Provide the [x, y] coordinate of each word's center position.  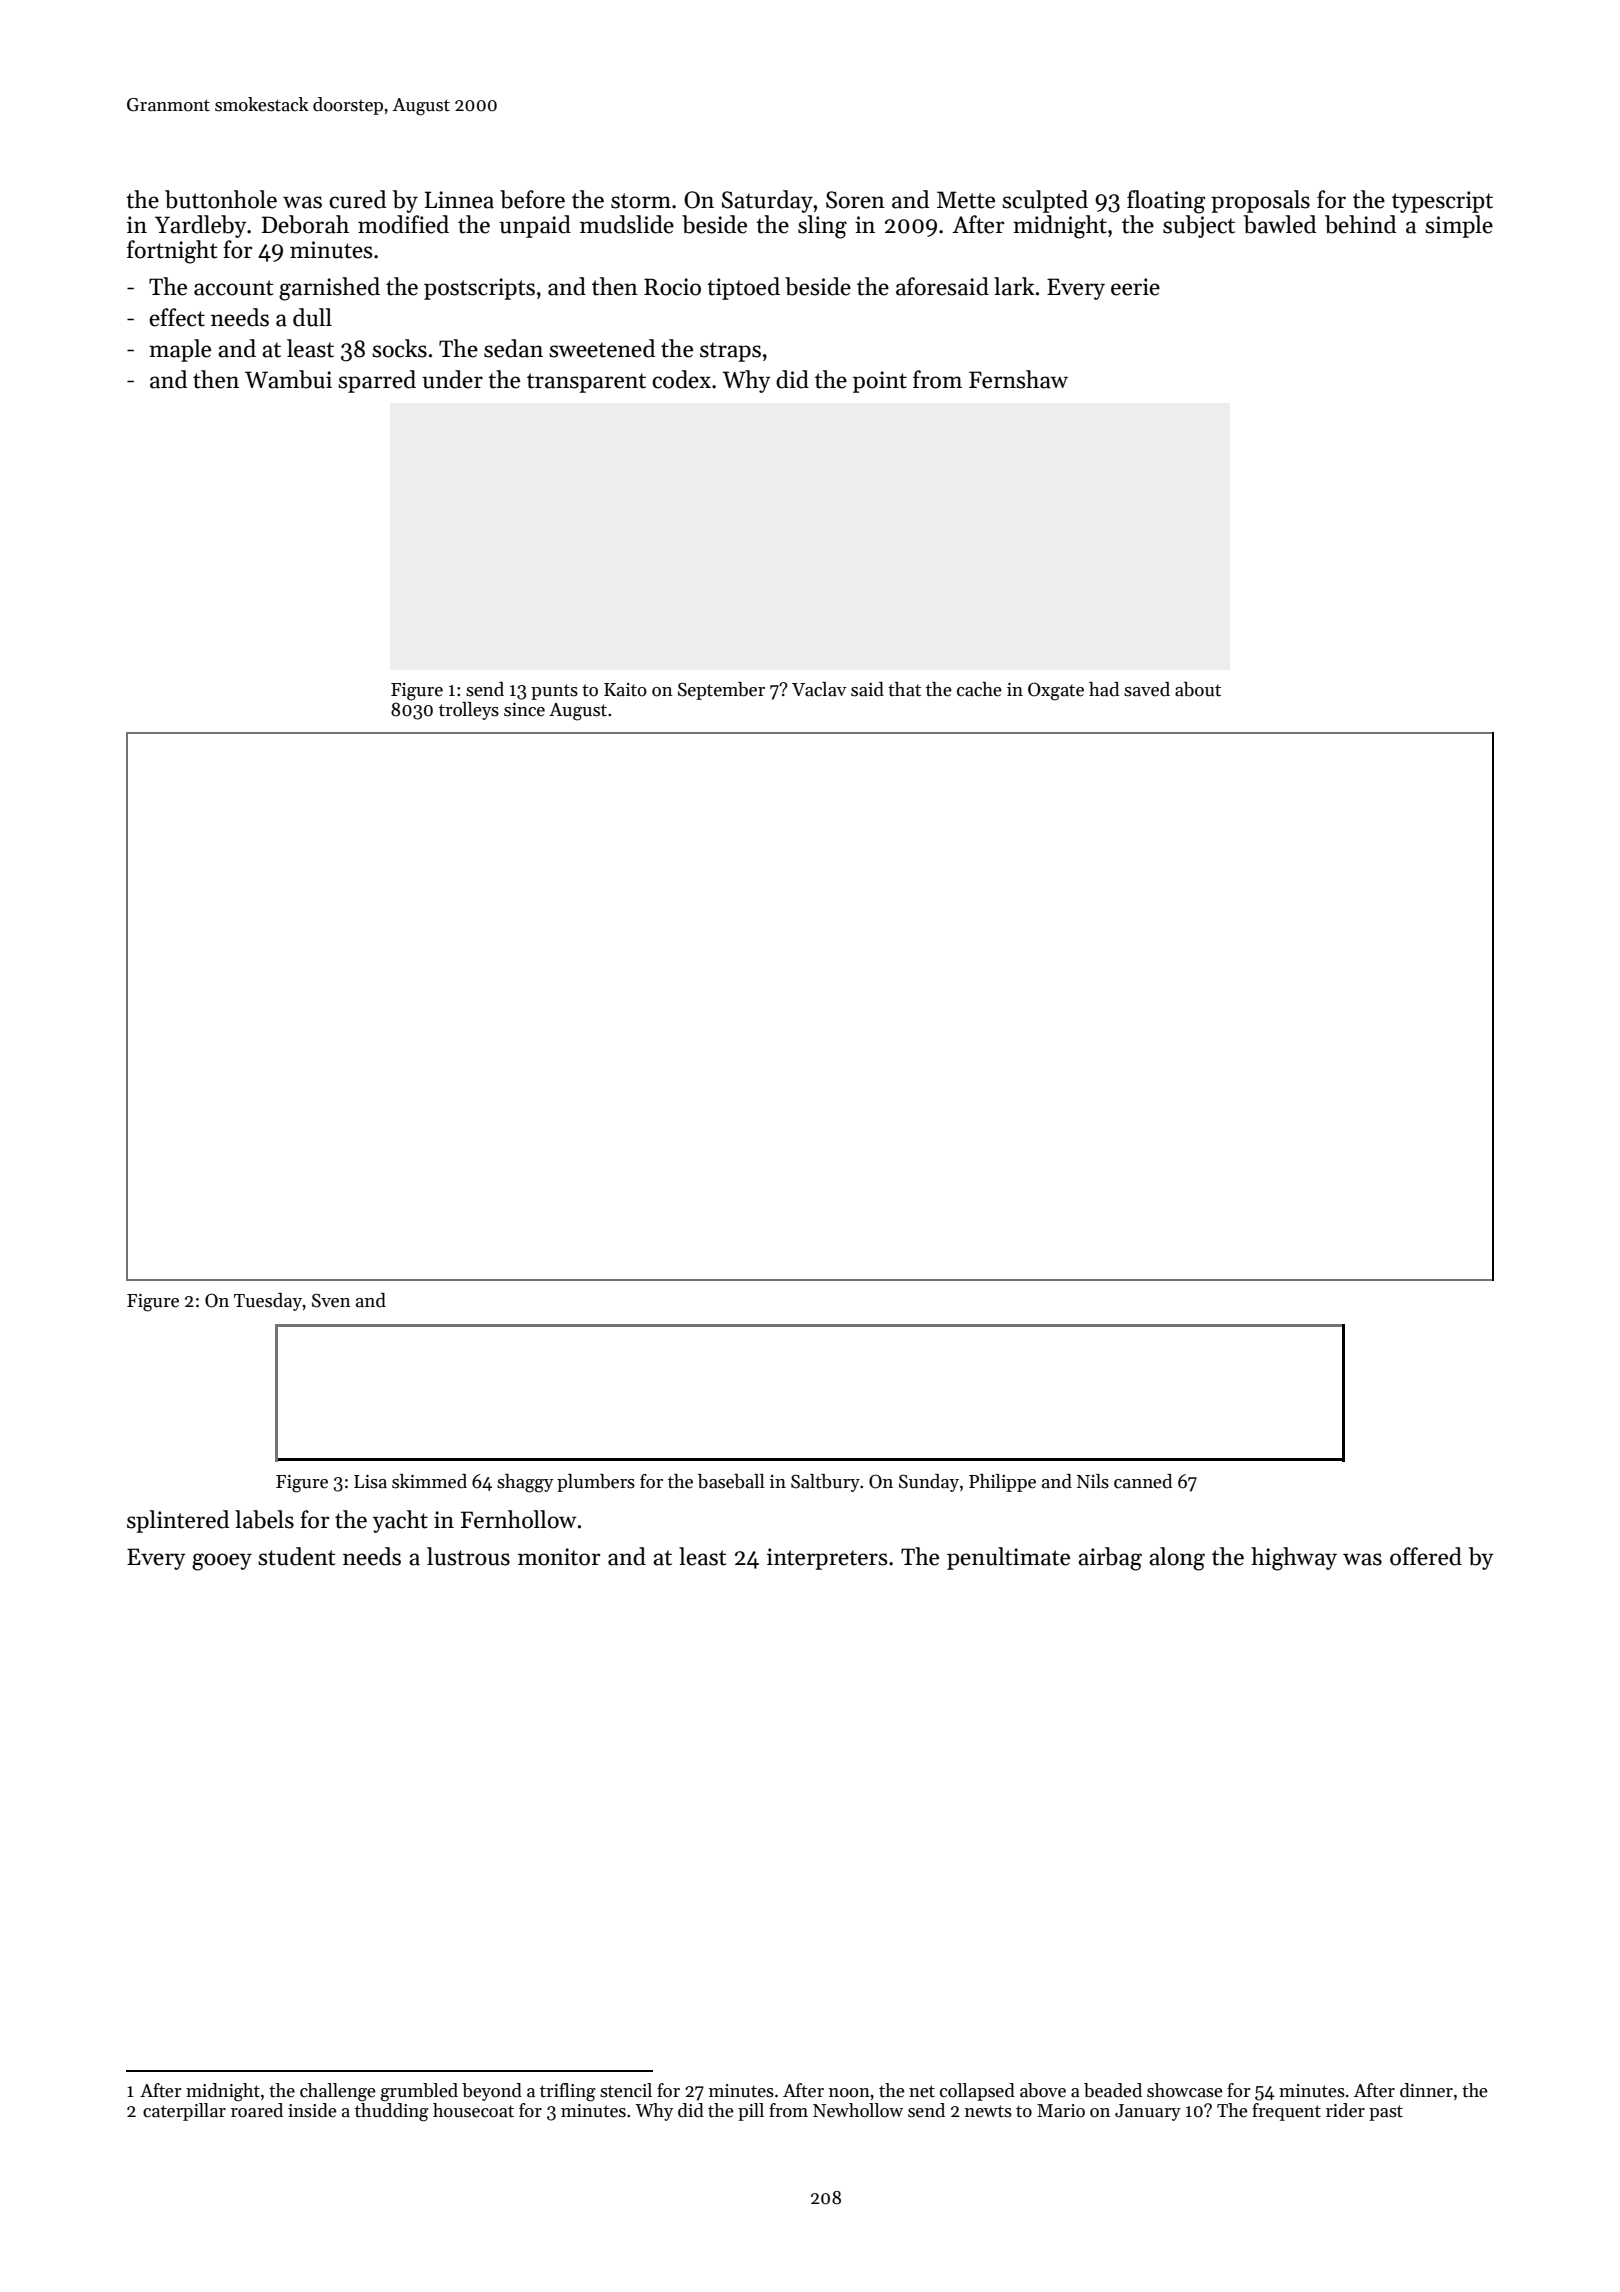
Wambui [288, 379]
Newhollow [858, 2110]
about [1198, 689]
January [1148, 2112]
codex [681, 379]
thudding [392, 2112]
